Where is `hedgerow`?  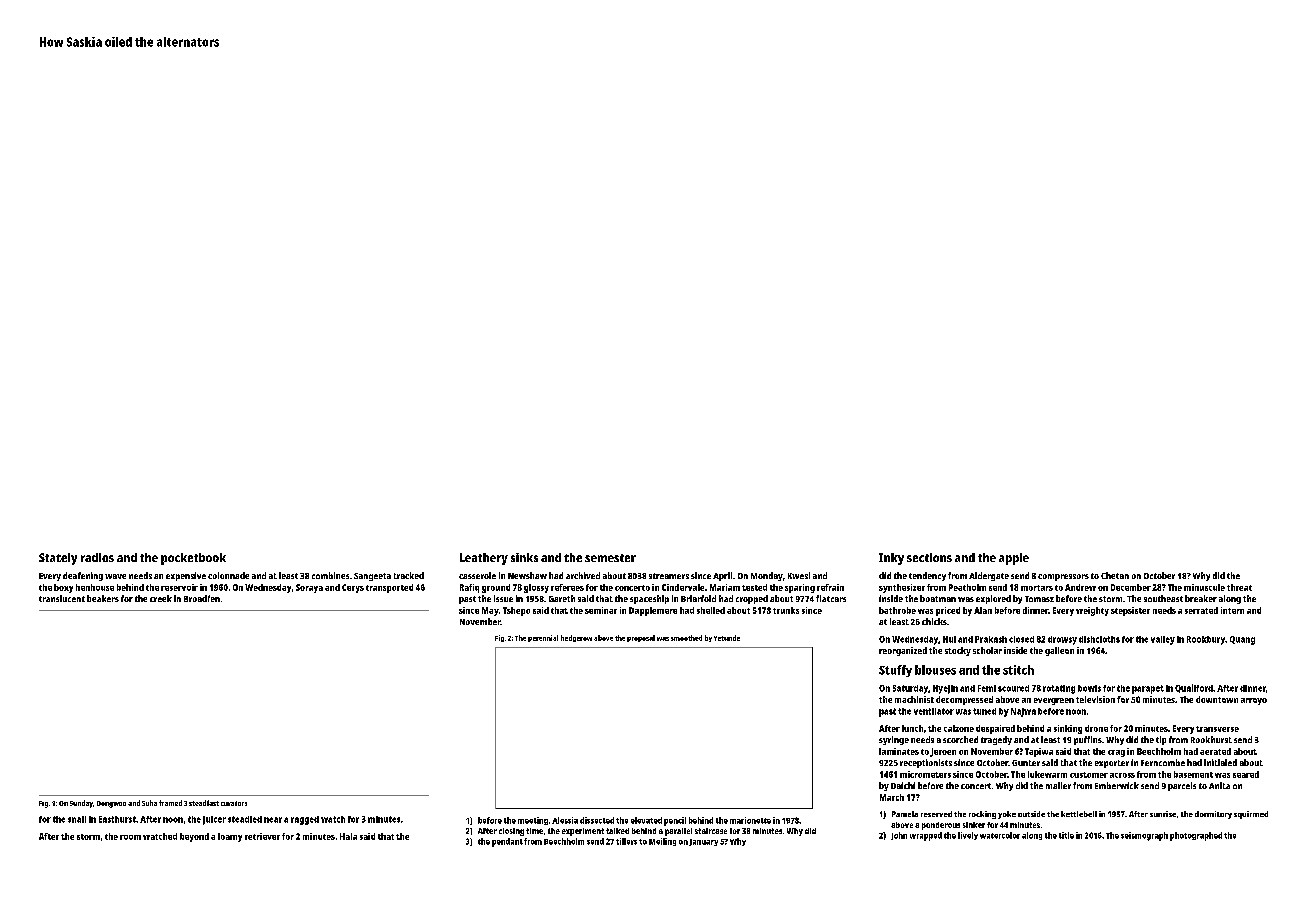 hedgerow is located at coordinates (576, 638).
